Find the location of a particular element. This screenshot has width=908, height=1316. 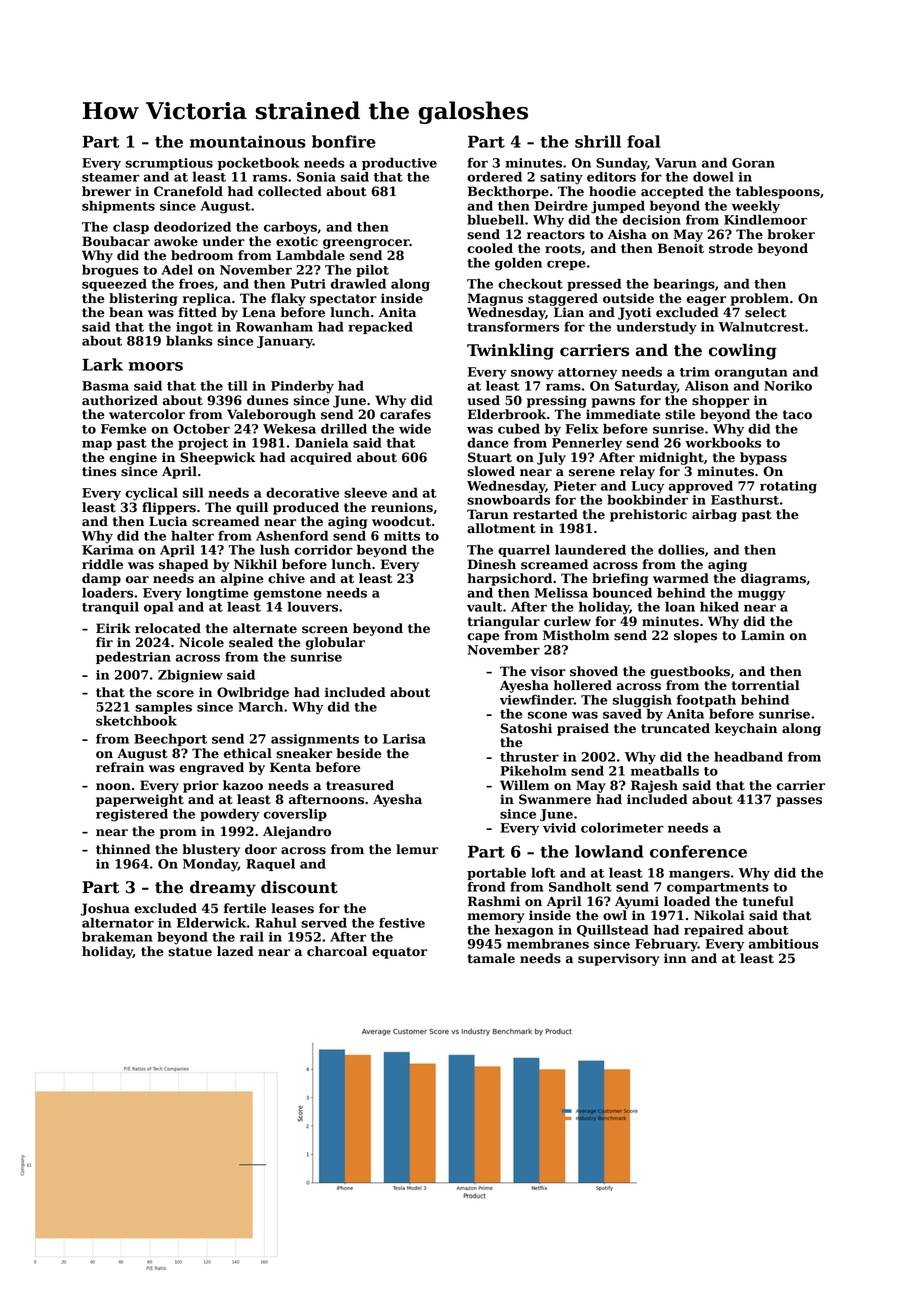

shrill is located at coordinates (598, 141).
